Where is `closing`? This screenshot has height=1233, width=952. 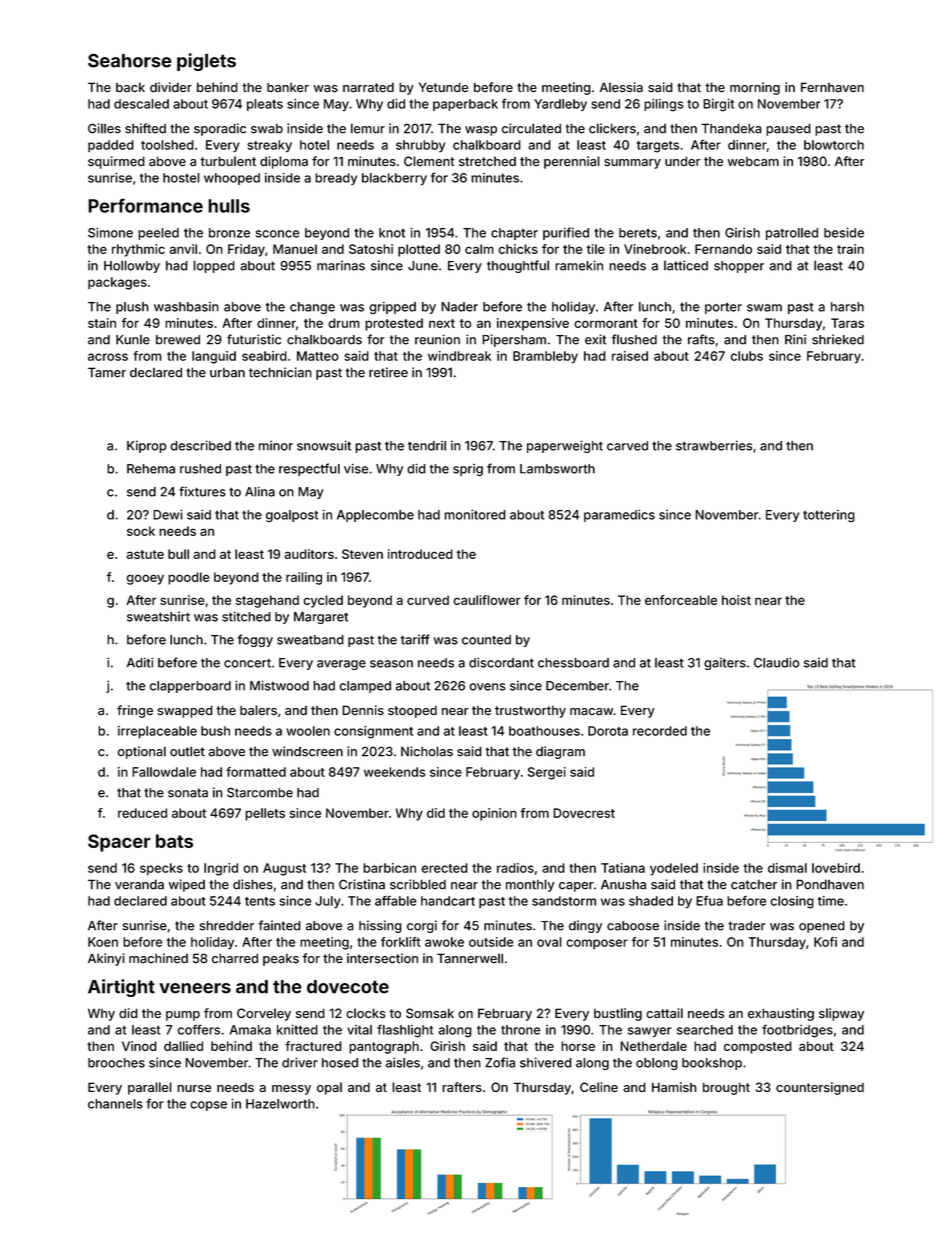 closing is located at coordinates (792, 902).
